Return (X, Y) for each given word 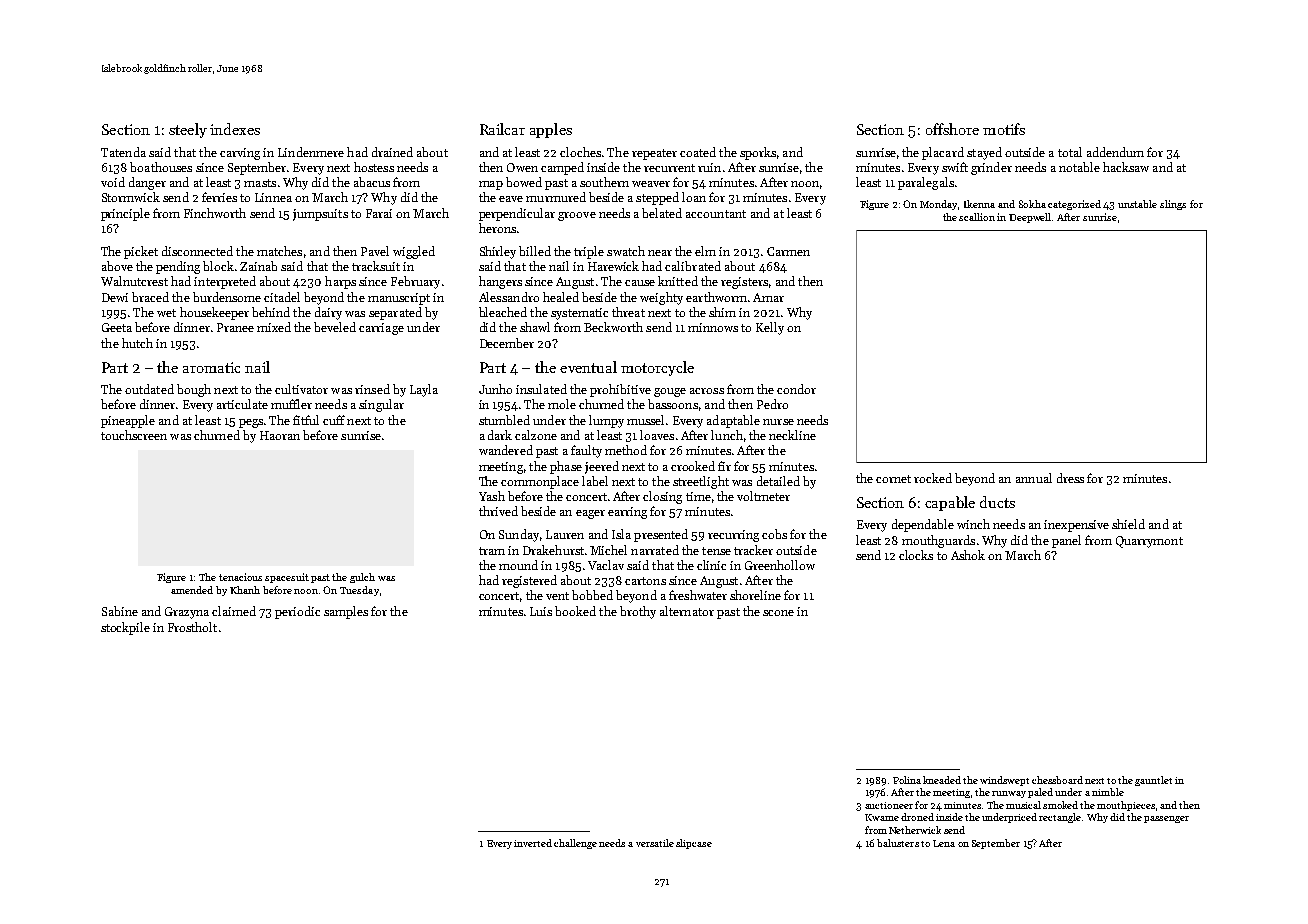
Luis (541, 611)
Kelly (770, 328)
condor (796, 389)
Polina (907, 780)
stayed (984, 153)
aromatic (211, 367)
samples (346, 612)
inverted (533, 843)
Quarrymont (1149, 542)
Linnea (273, 197)
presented (661, 535)
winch (973, 524)
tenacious (240, 577)
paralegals (926, 183)
